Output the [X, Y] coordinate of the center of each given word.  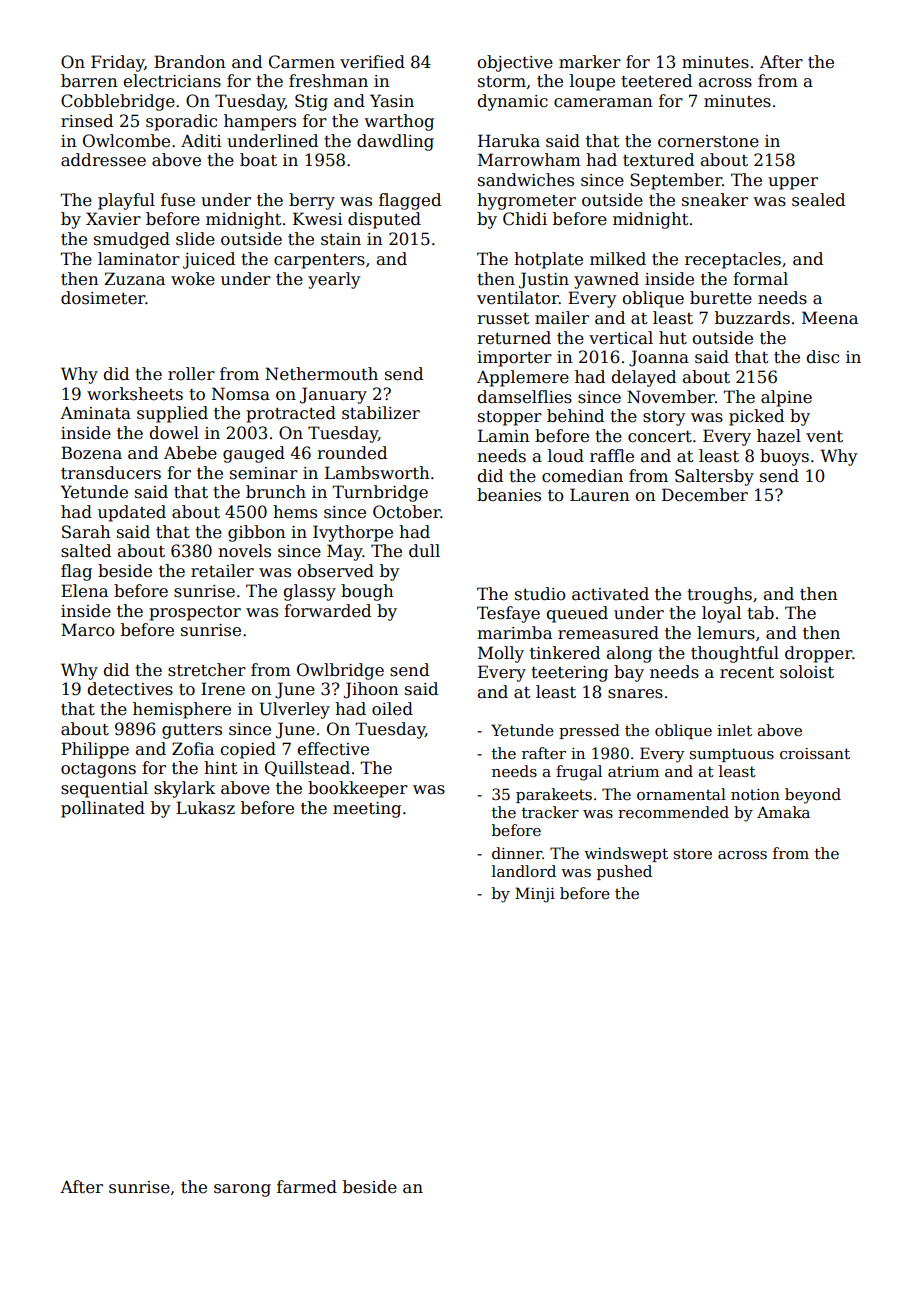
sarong [242, 1190]
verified [372, 62]
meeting [367, 810]
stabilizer [381, 413]
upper [793, 183]
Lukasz [205, 808]
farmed [307, 1187]
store [693, 853]
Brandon [190, 62]
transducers [111, 473]
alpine [786, 398]
